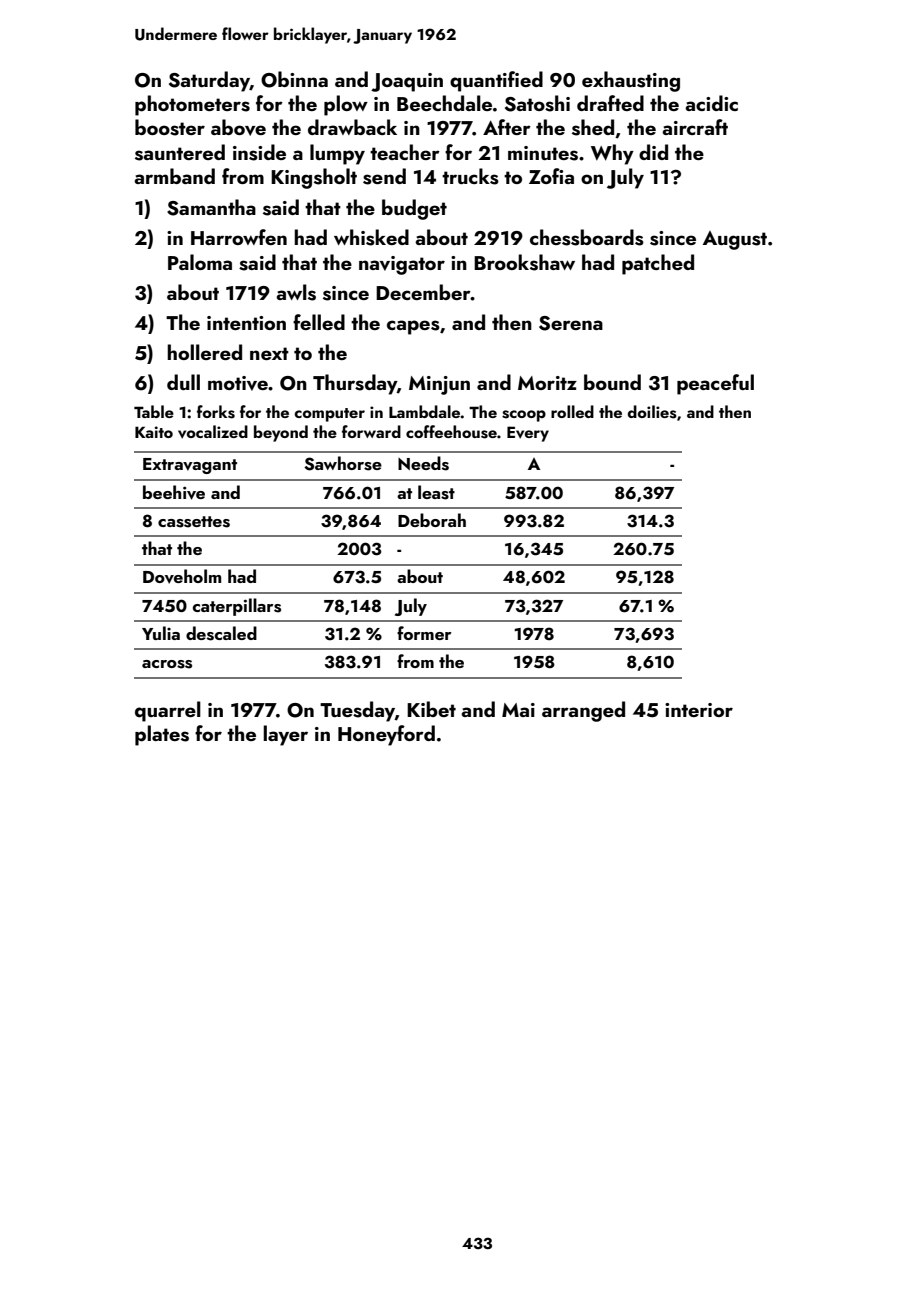  What do you see at coordinates (162, 735) in the document?
I see `plates` at bounding box center [162, 735].
